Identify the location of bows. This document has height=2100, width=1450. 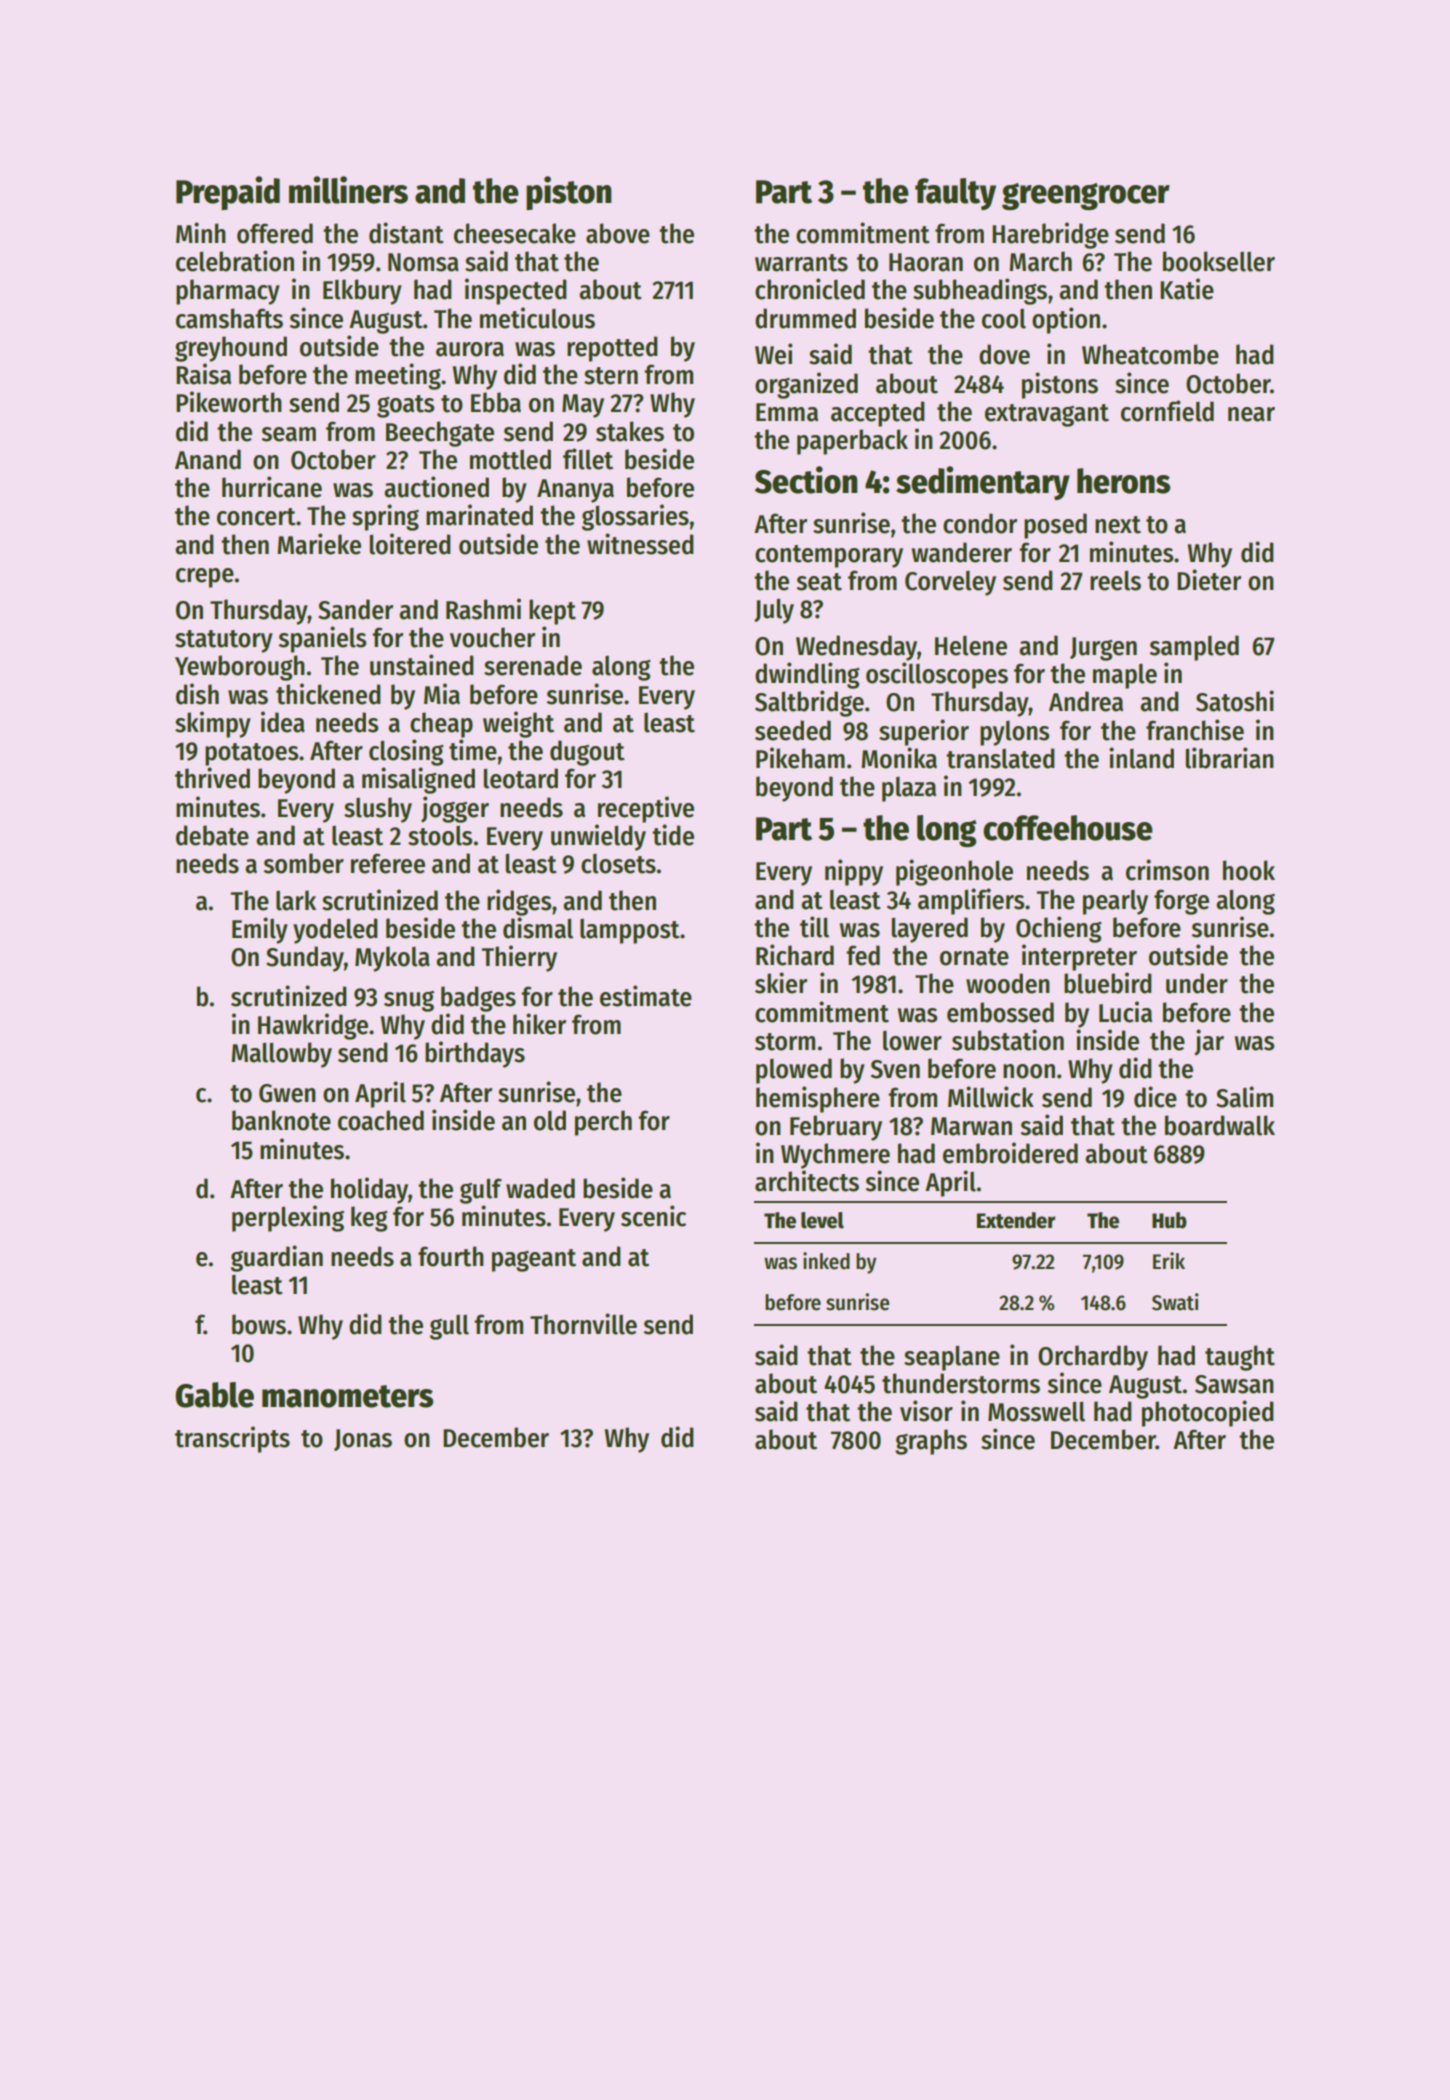
(259, 1324).
